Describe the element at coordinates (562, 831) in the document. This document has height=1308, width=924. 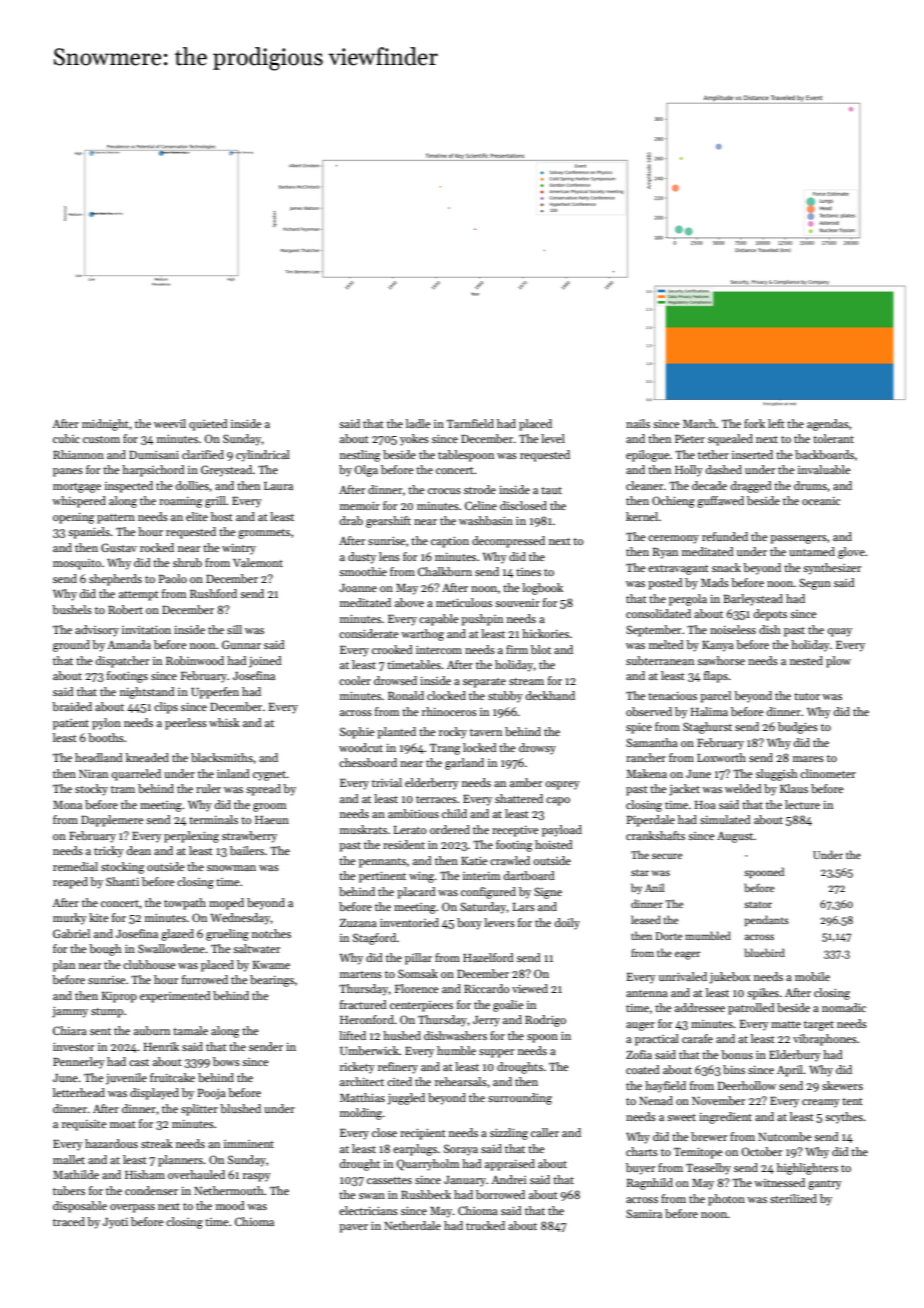
I see `payload` at that location.
